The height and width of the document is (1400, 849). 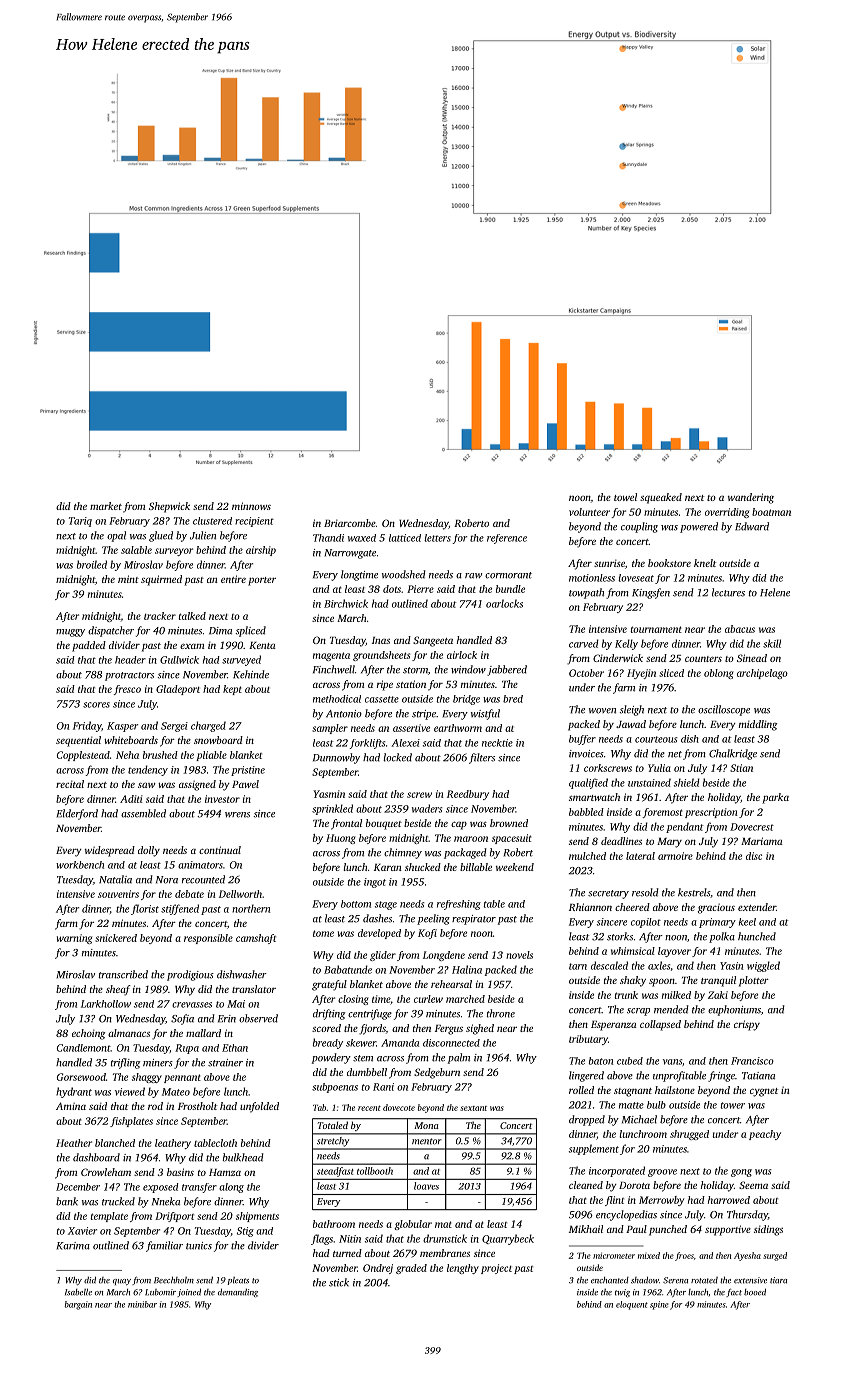 I want to click on browned, so click(x=509, y=823).
